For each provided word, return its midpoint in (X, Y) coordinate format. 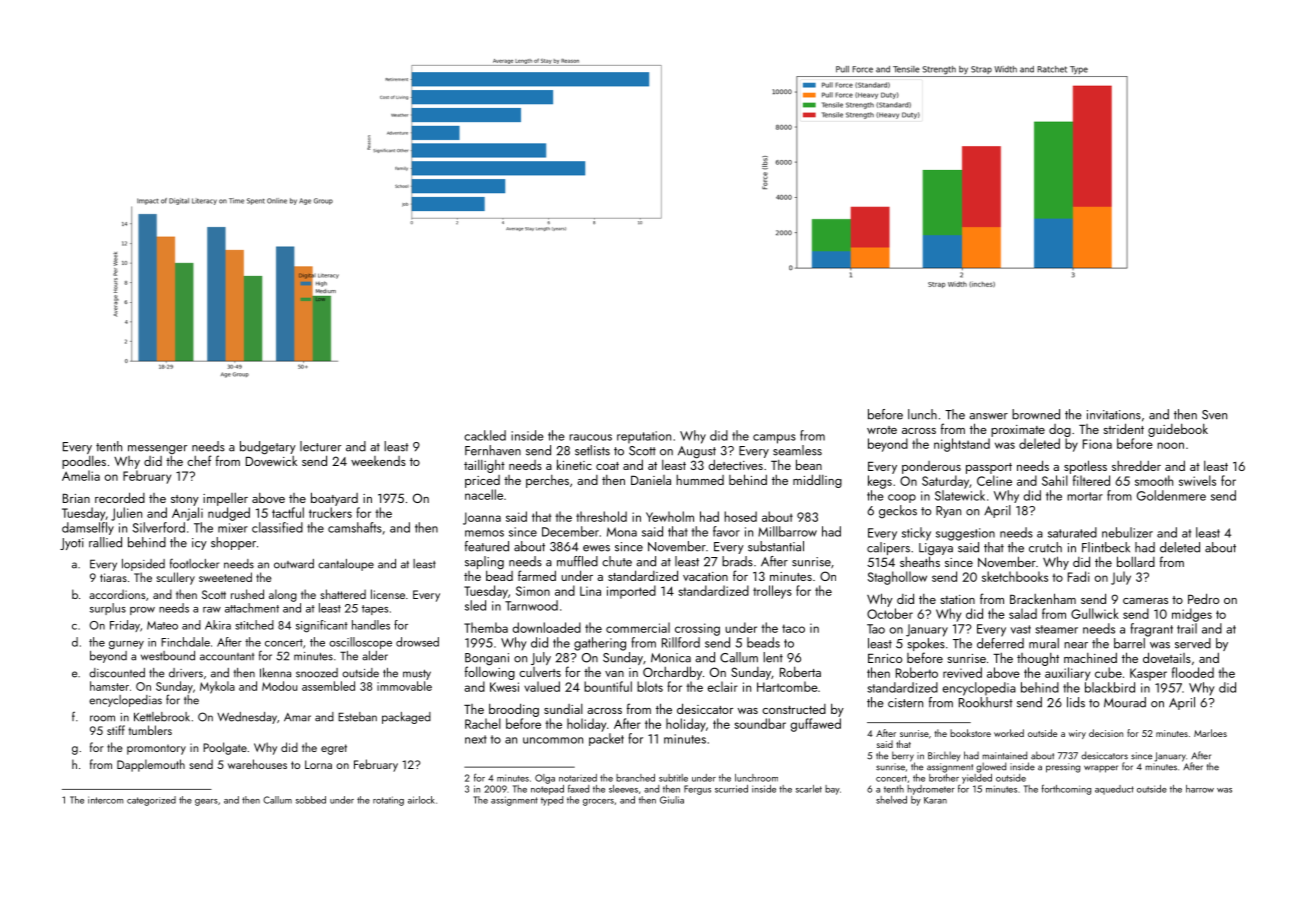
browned (1036, 414)
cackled (485, 435)
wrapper (1101, 769)
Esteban (357, 717)
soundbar (760, 723)
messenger (157, 449)
